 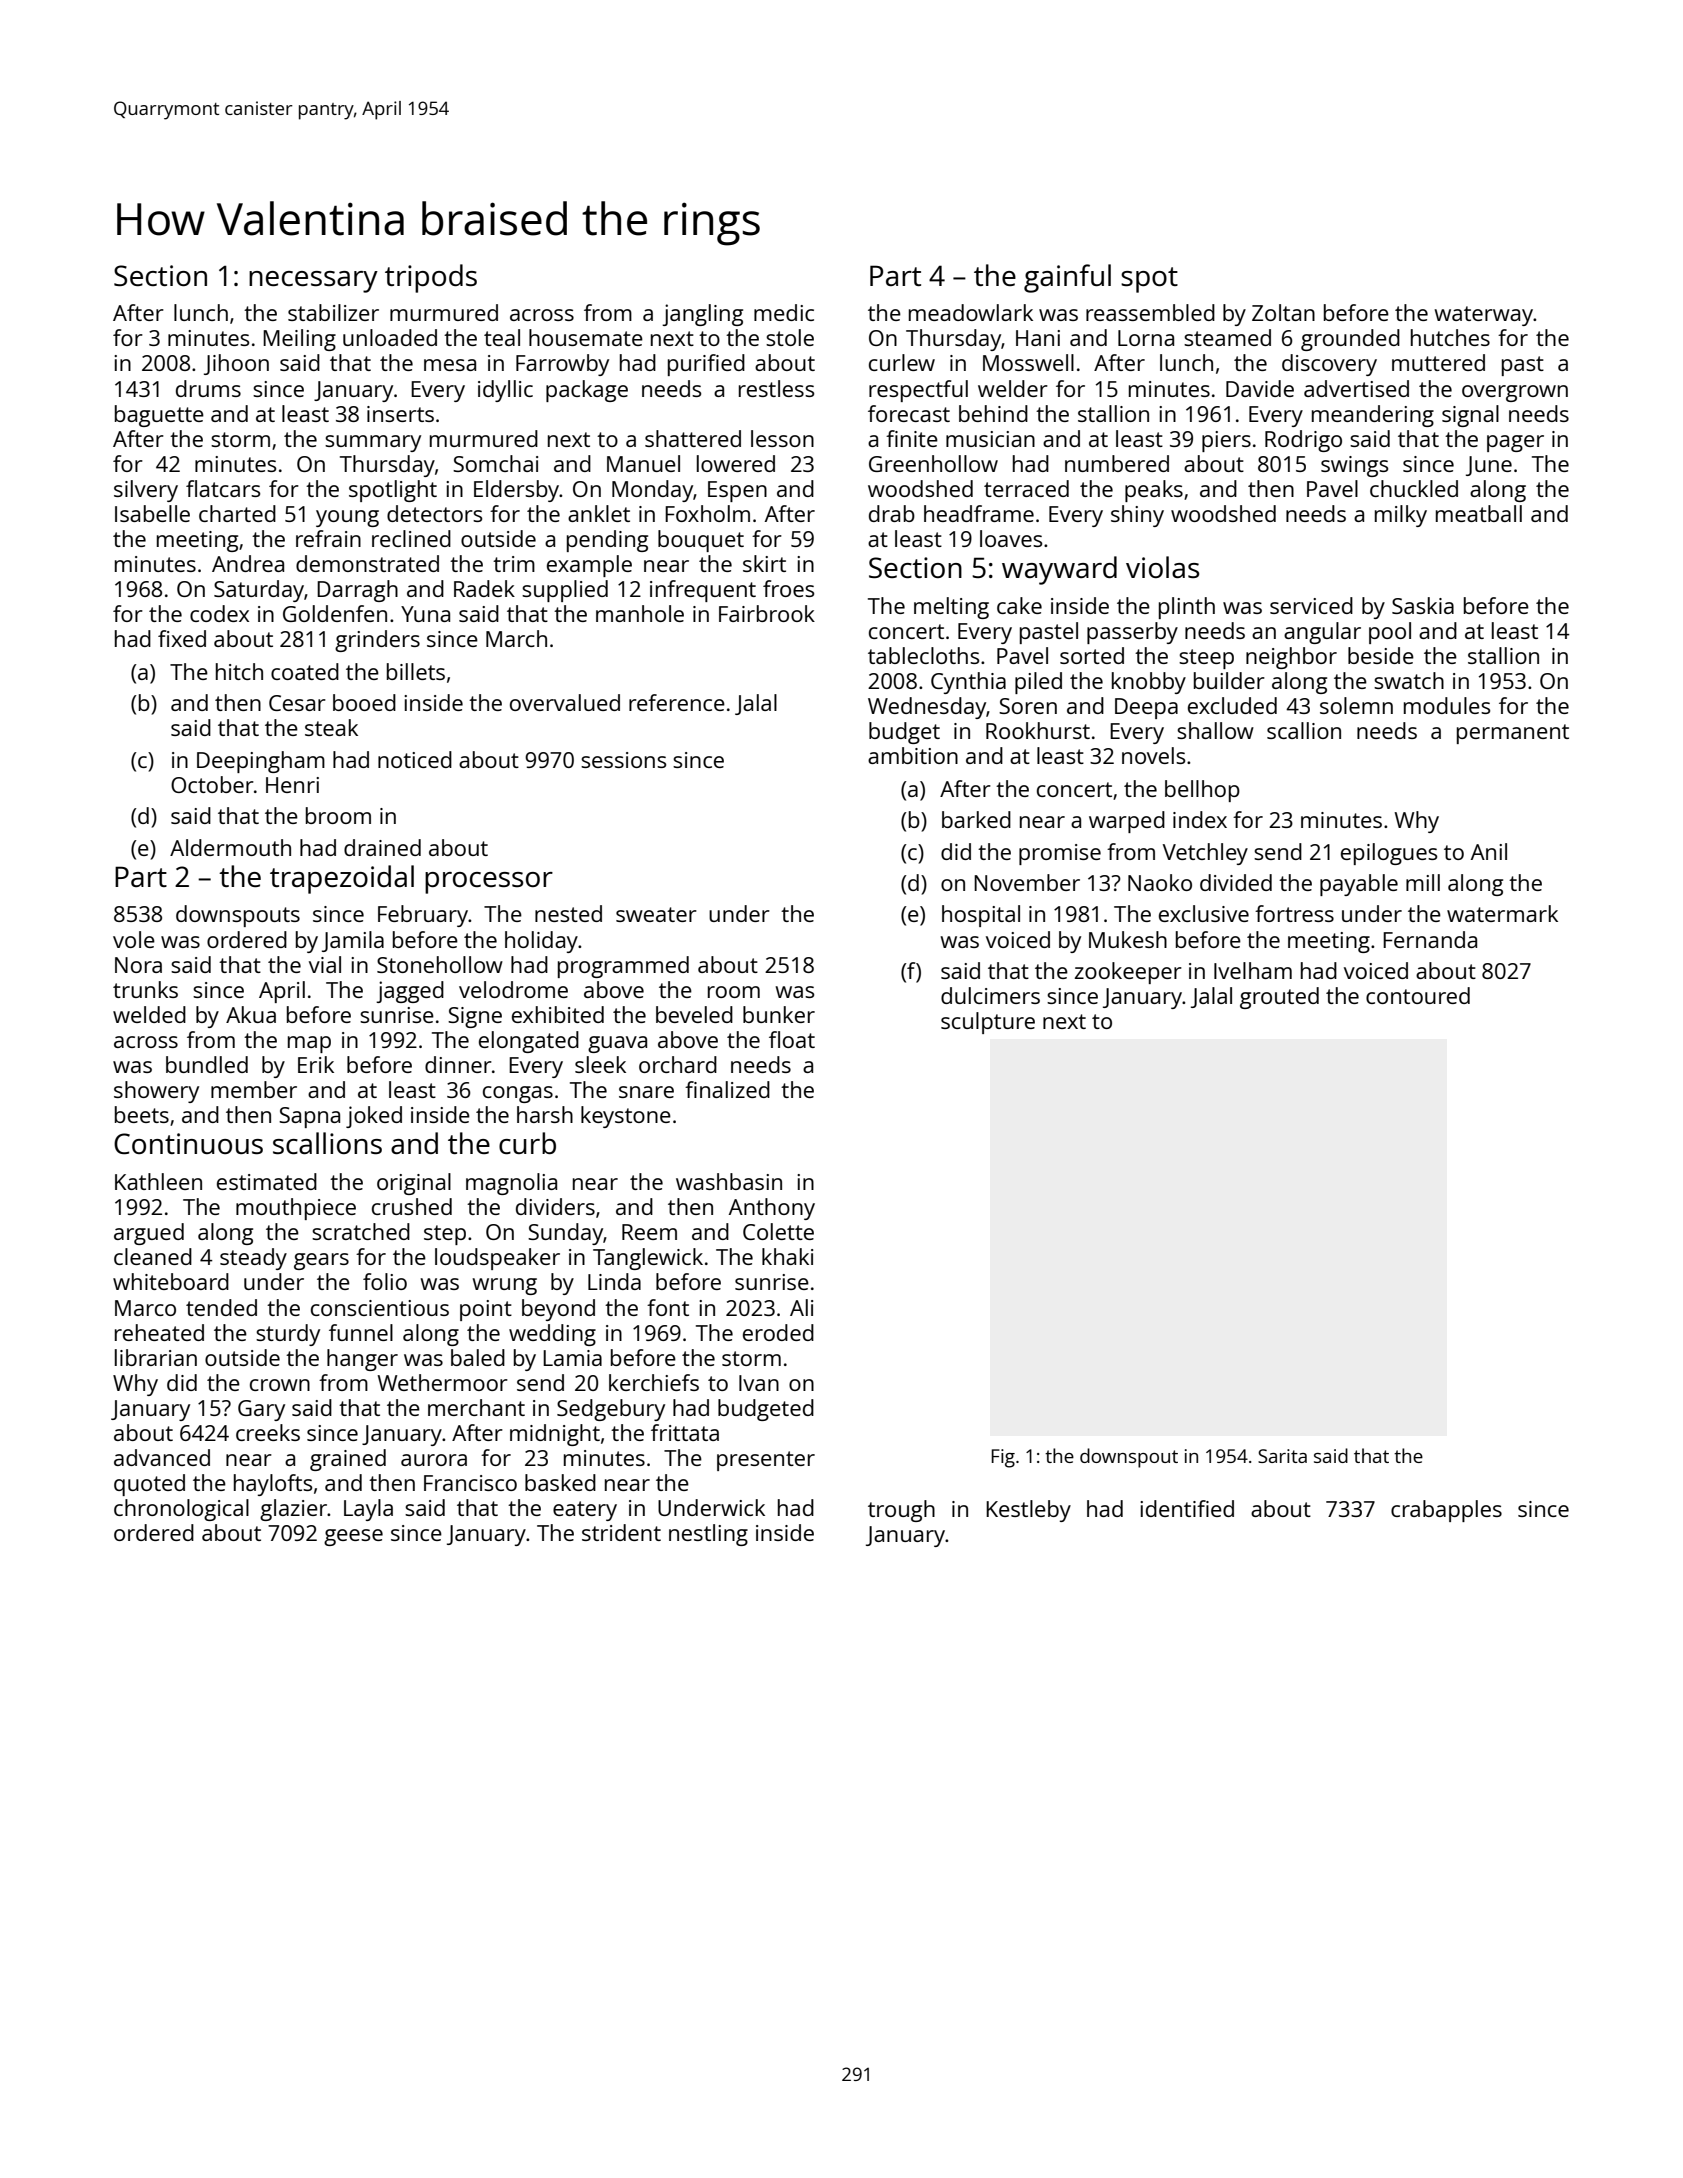 What do you see at coordinates (293, 1510) in the image?
I see `glazier` at bounding box center [293, 1510].
